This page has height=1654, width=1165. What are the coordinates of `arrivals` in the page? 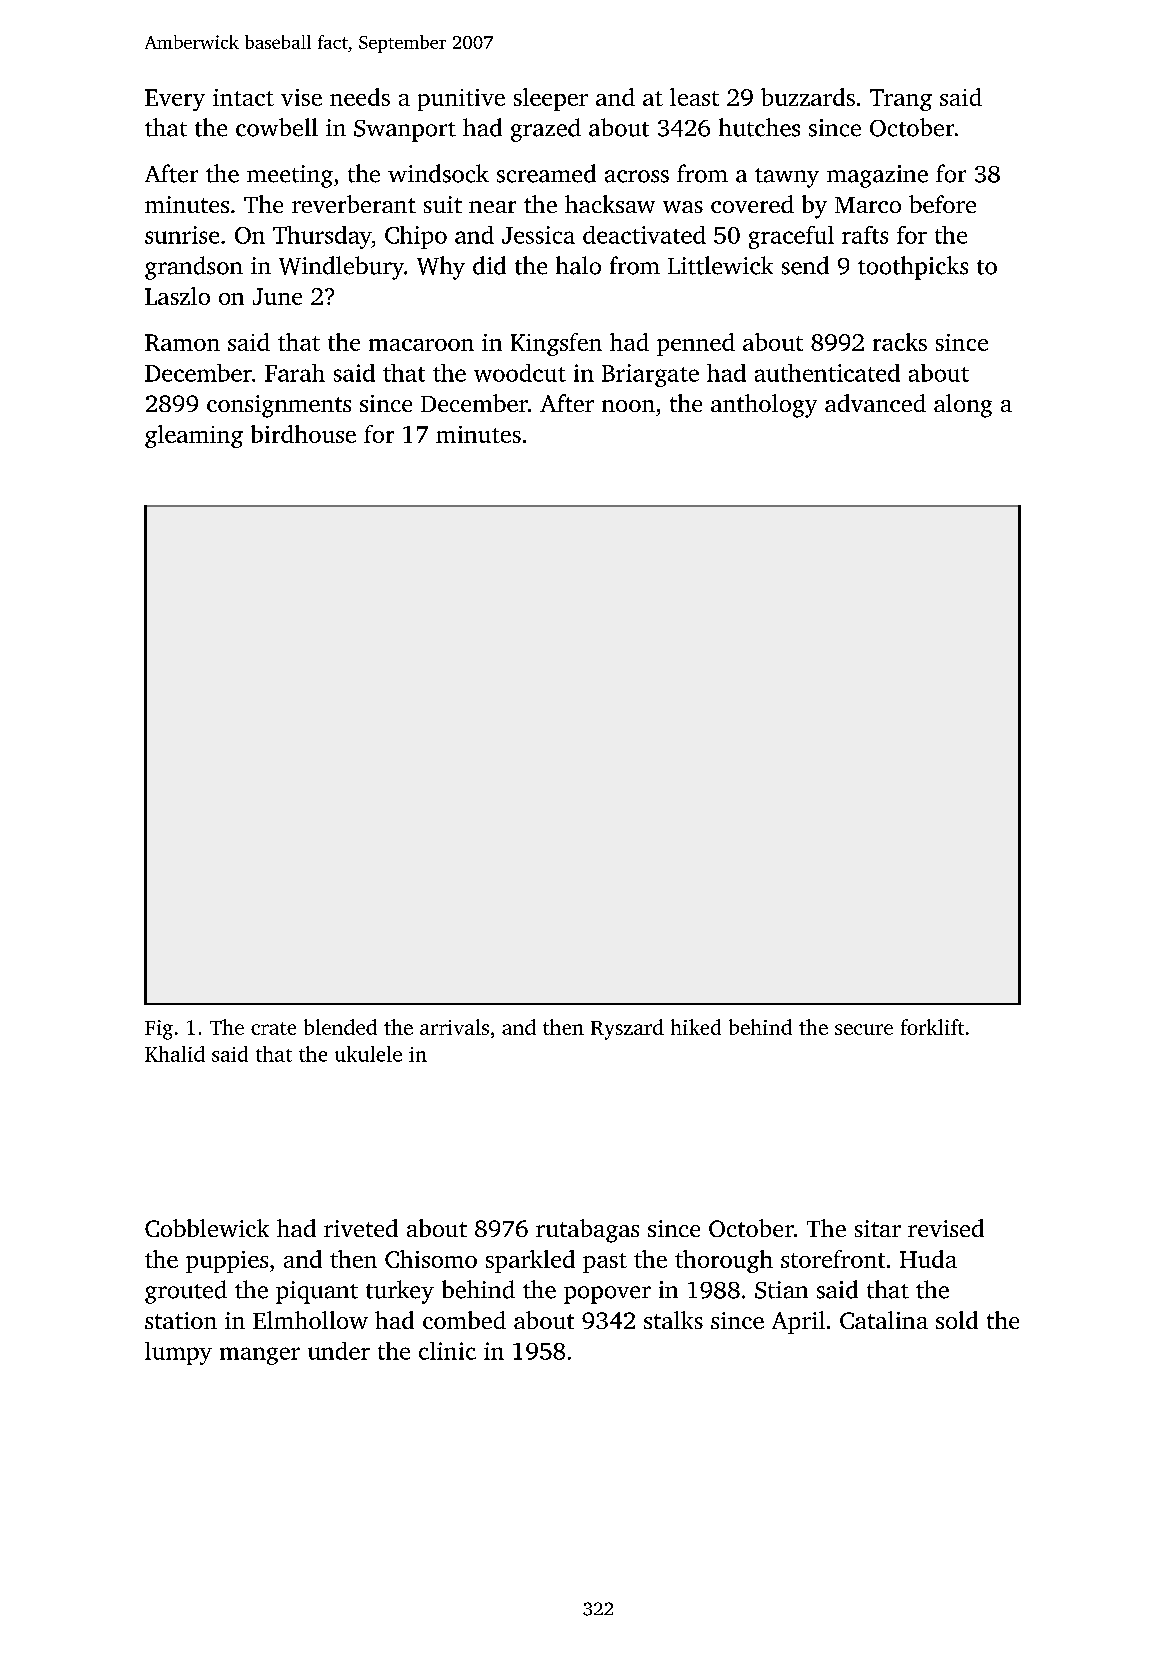 It's located at (454, 1027).
